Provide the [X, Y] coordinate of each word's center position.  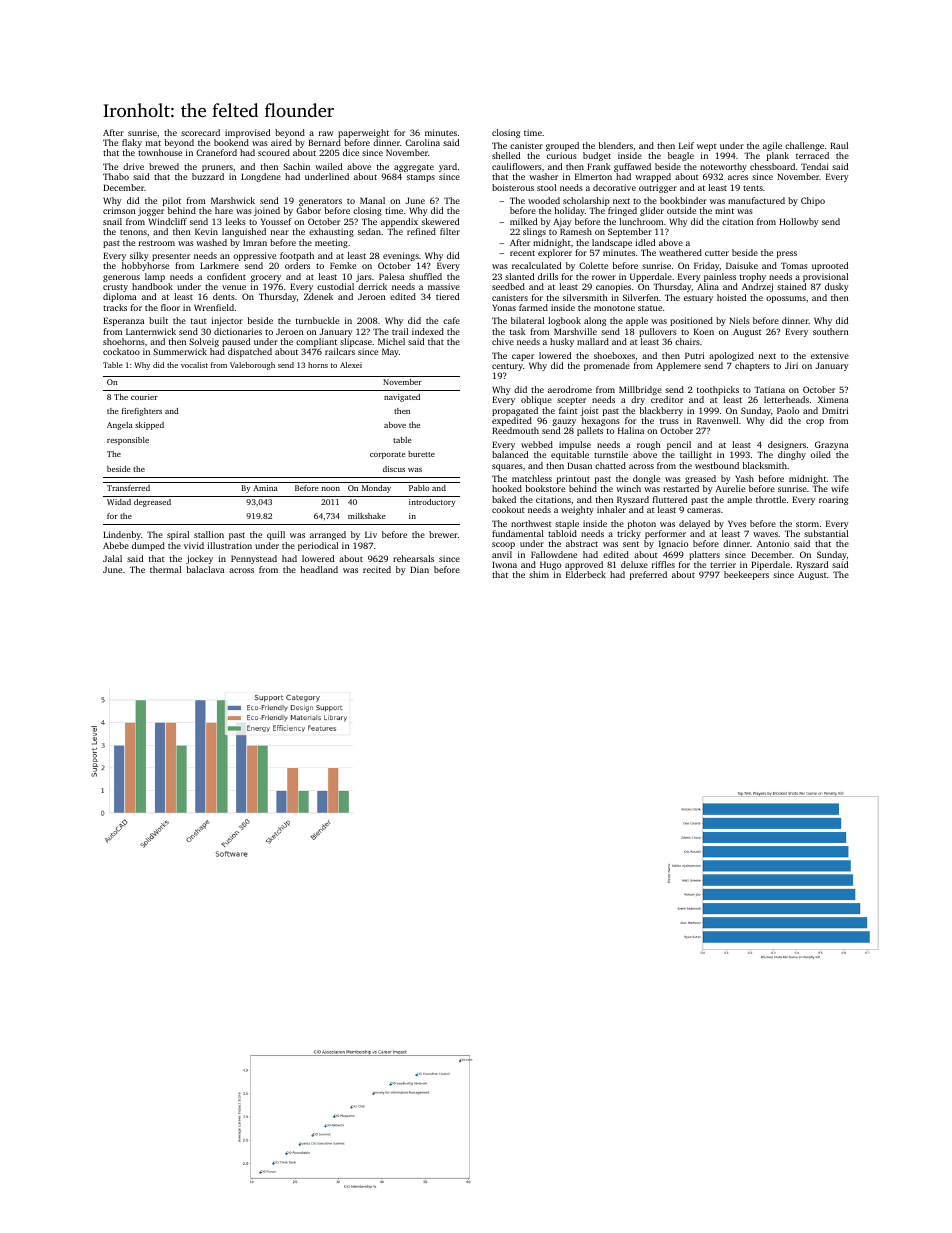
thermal [165, 569]
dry [638, 400]
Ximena [833, 399]
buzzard [208, 176]
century [507, 368]
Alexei [351, 365]
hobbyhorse [145, 266]
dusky [837, 287]
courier [144, 397]
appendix [399, 222]
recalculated [536, 265]
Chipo [813, 201]
